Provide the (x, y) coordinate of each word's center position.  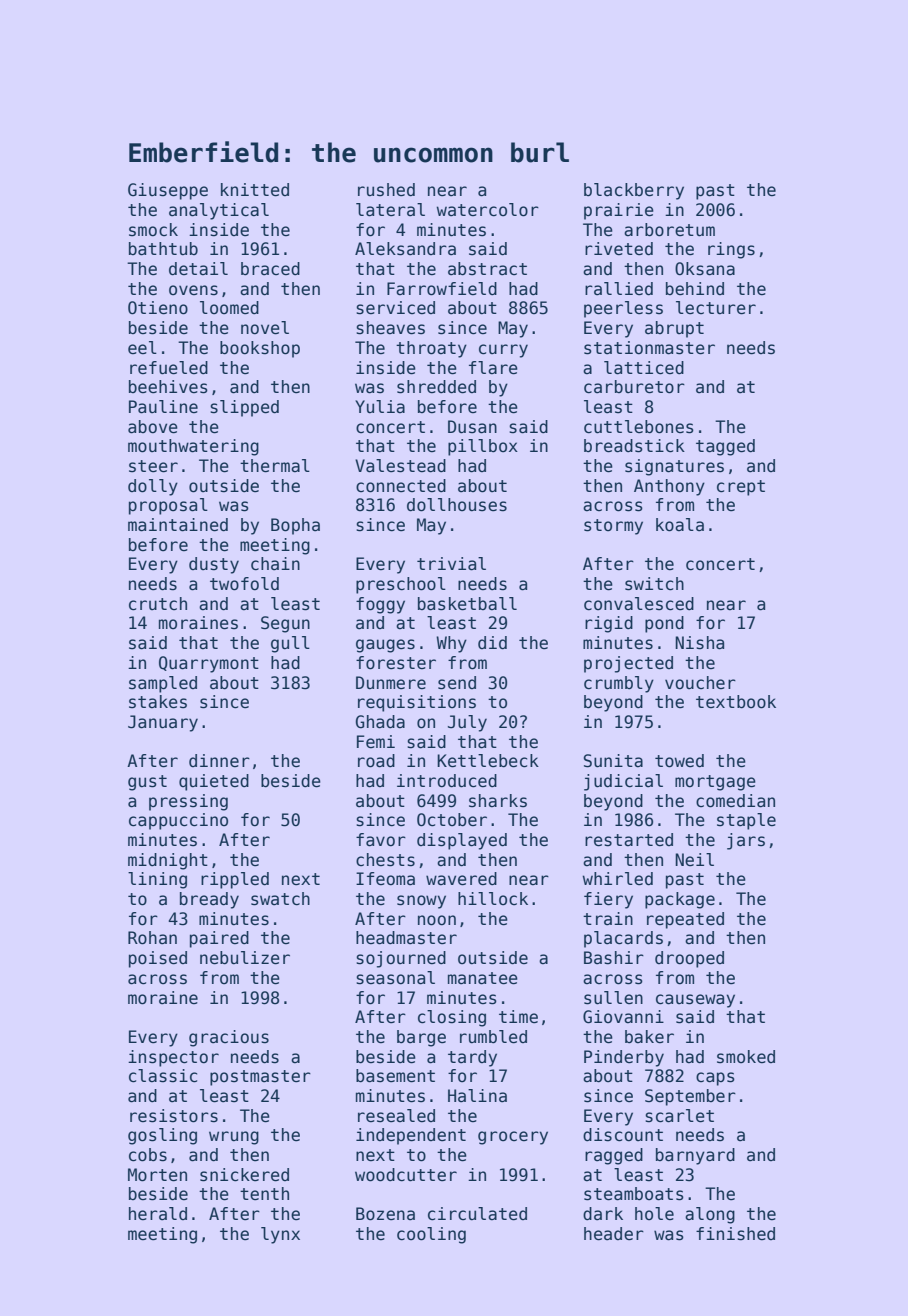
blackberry (634, 191)
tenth (264, 1194)
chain (275, 564)
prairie (619, 211)
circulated (477, 1214)
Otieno (158, 308)
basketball (467, 604)
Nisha (699, 643)
